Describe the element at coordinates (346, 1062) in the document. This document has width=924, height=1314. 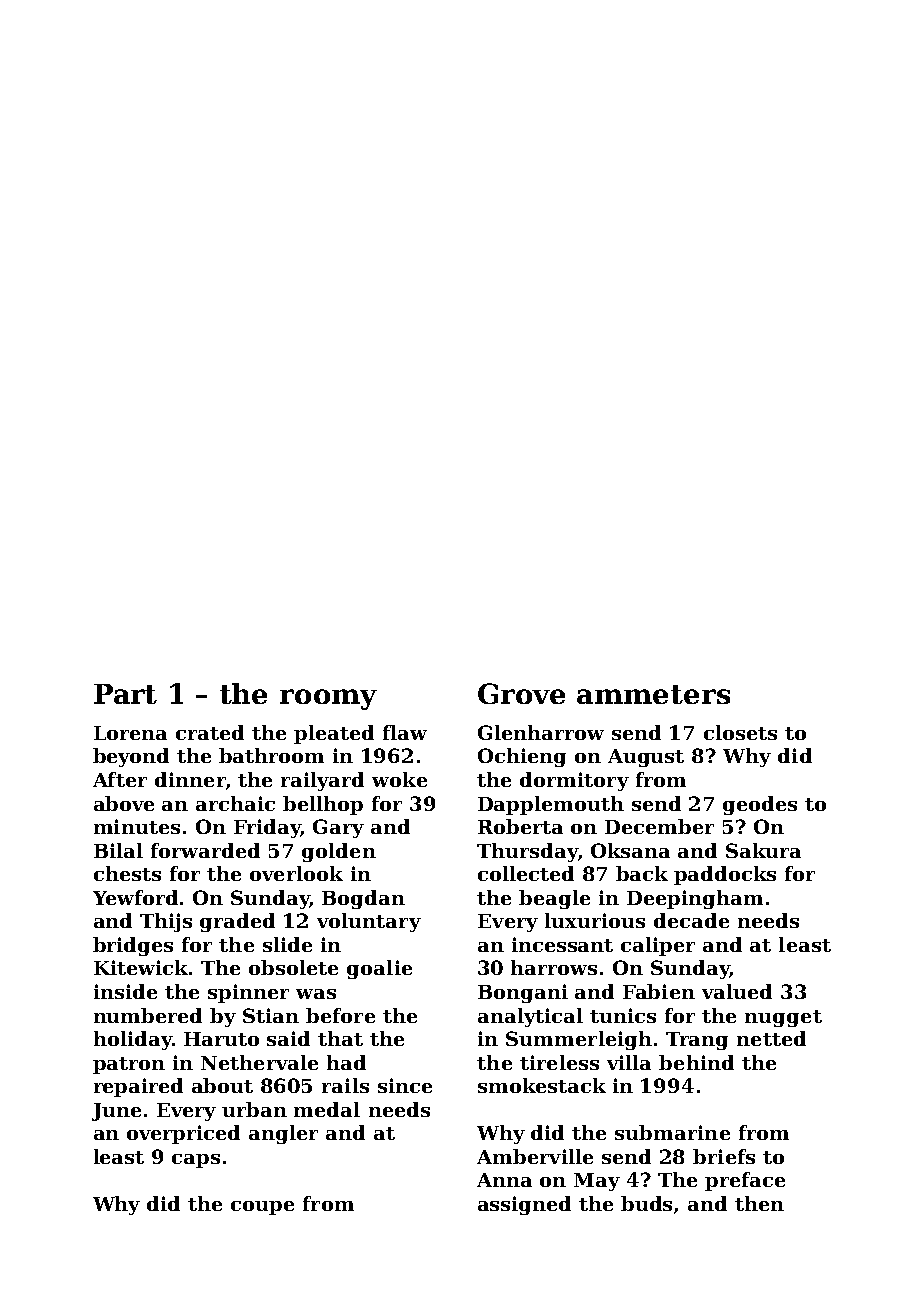
I see `had` at that location.
